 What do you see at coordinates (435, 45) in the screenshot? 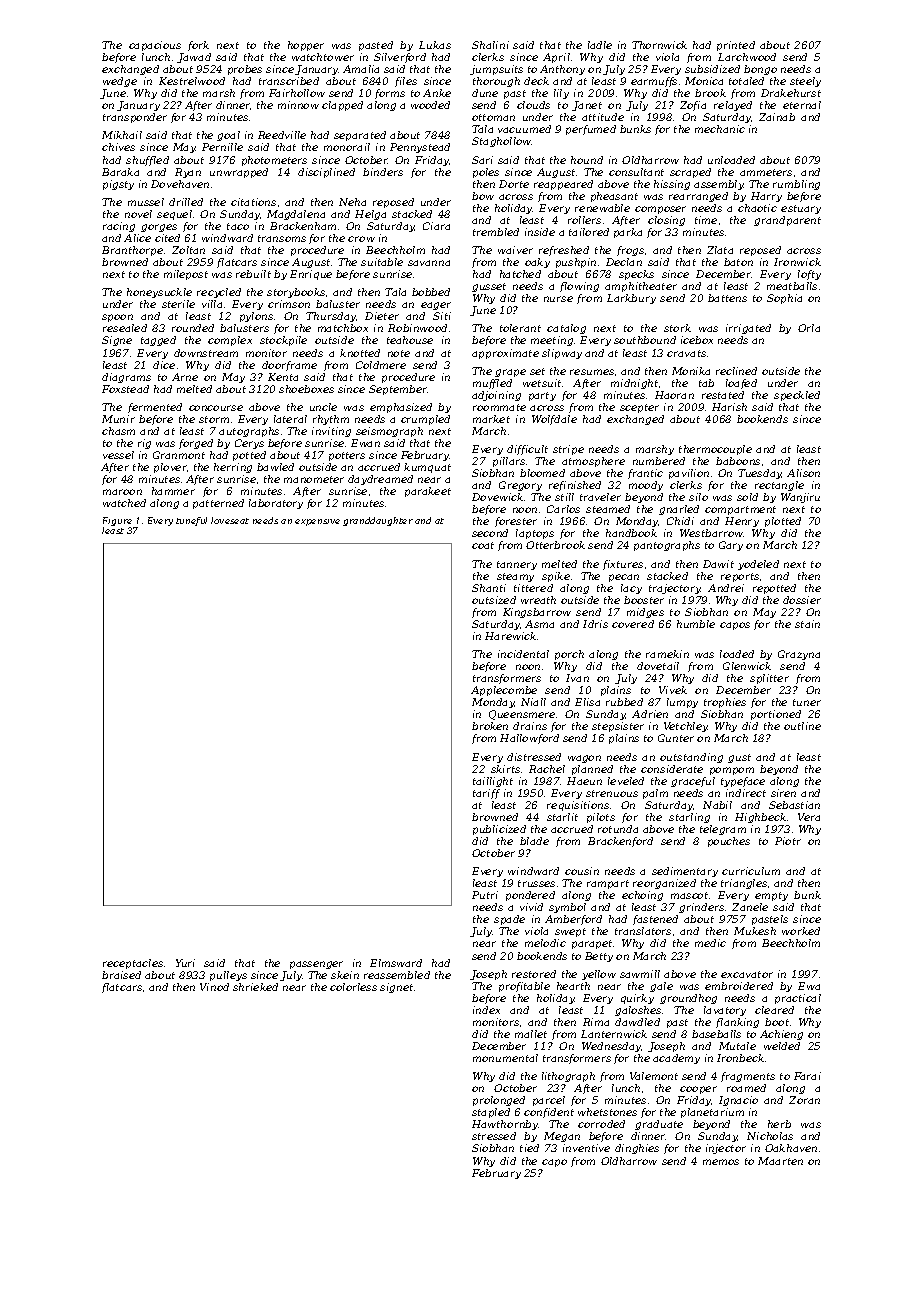
I see `Lukas` at bounding box center [435, 45].
